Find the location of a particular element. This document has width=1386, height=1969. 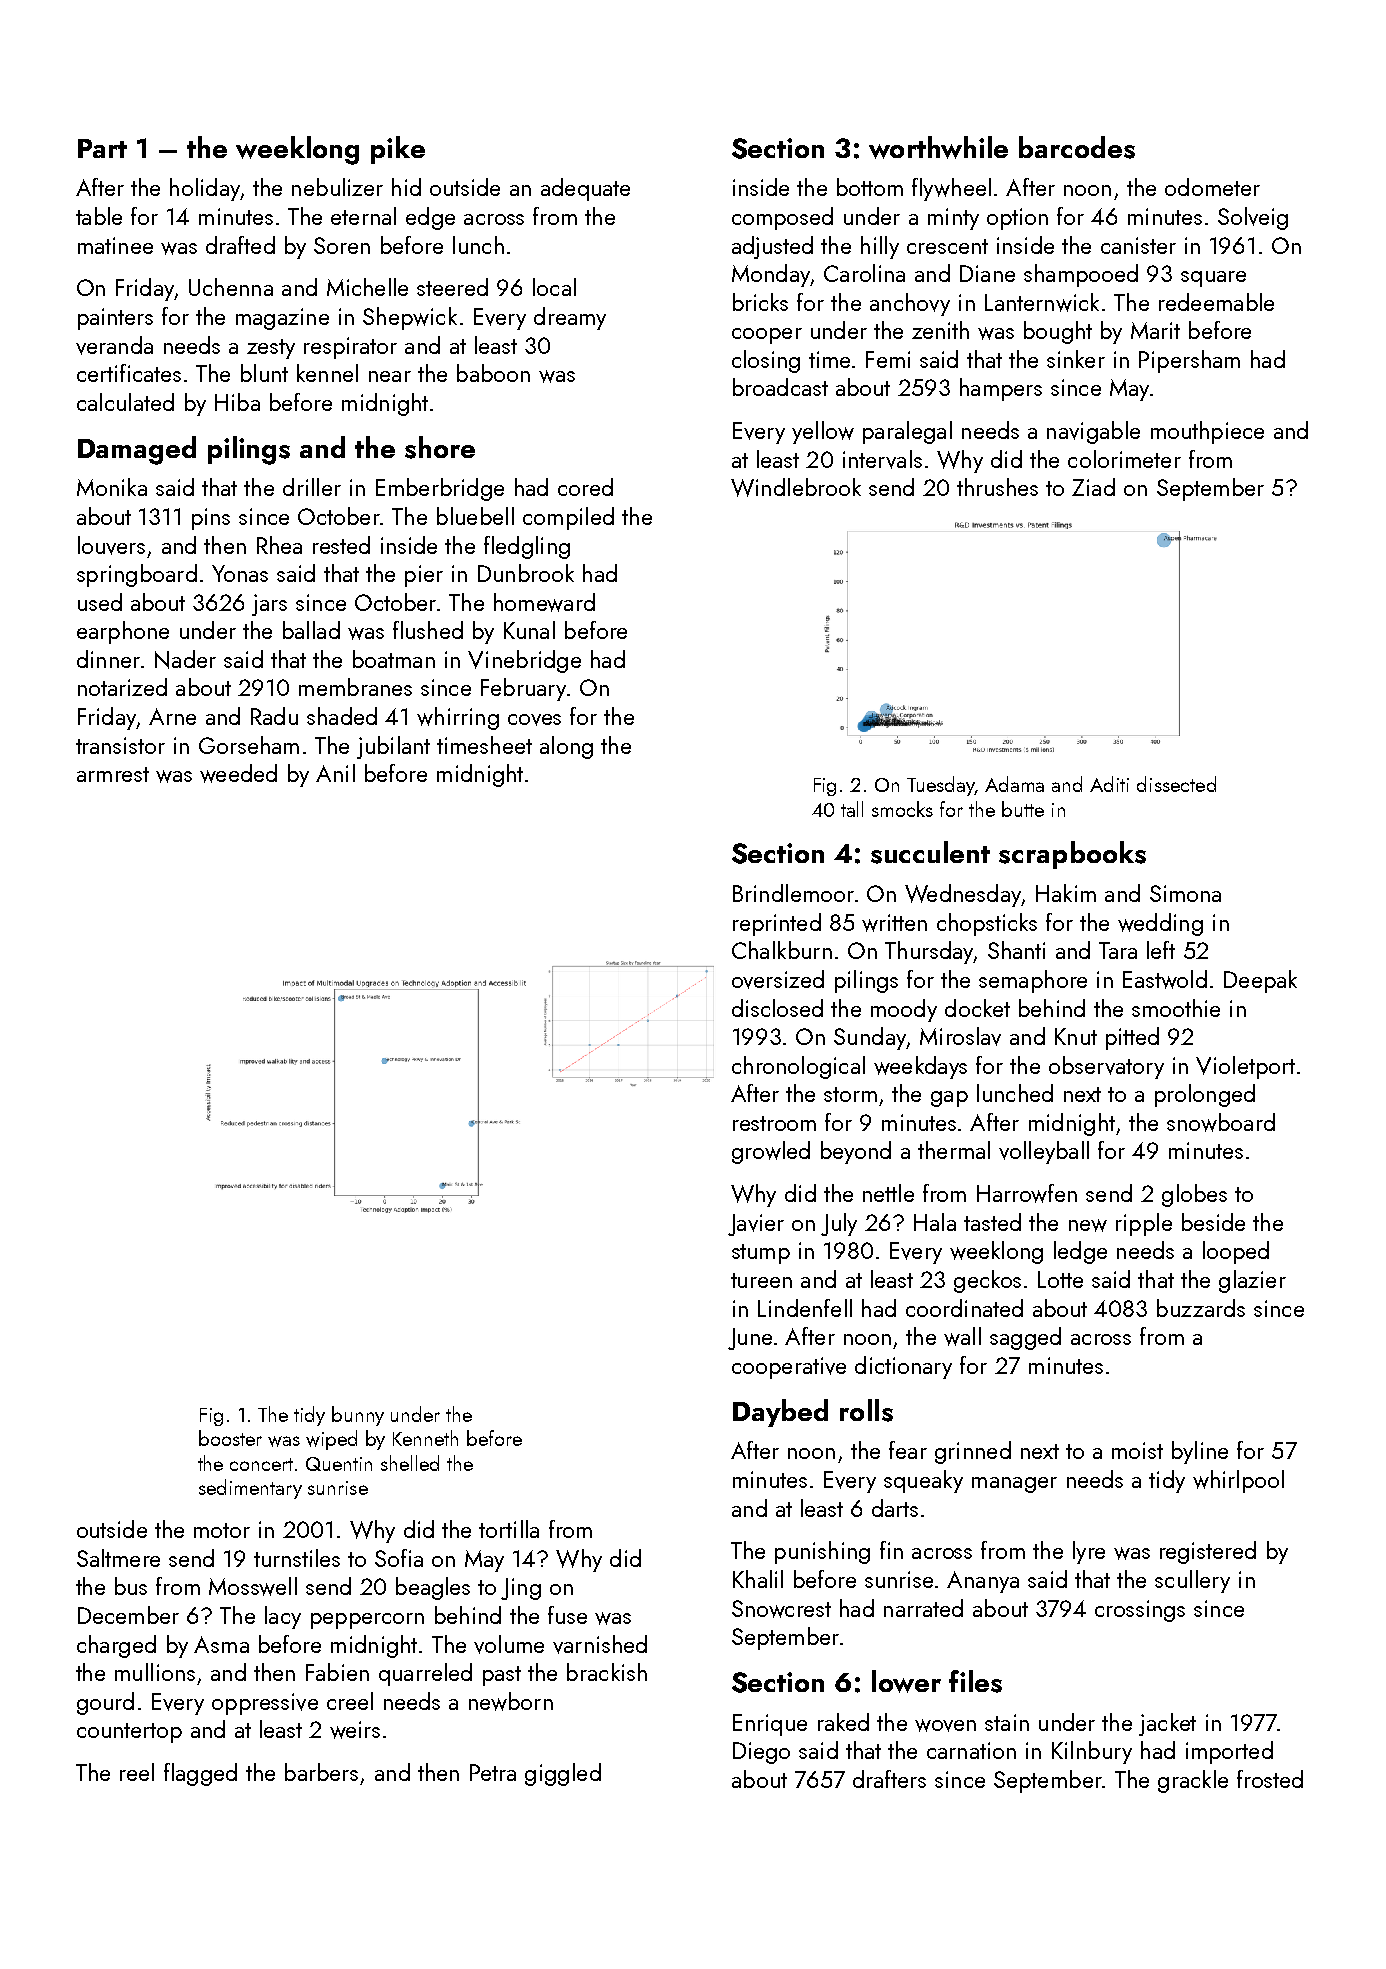

pike is located at coordinates (398, 150).
